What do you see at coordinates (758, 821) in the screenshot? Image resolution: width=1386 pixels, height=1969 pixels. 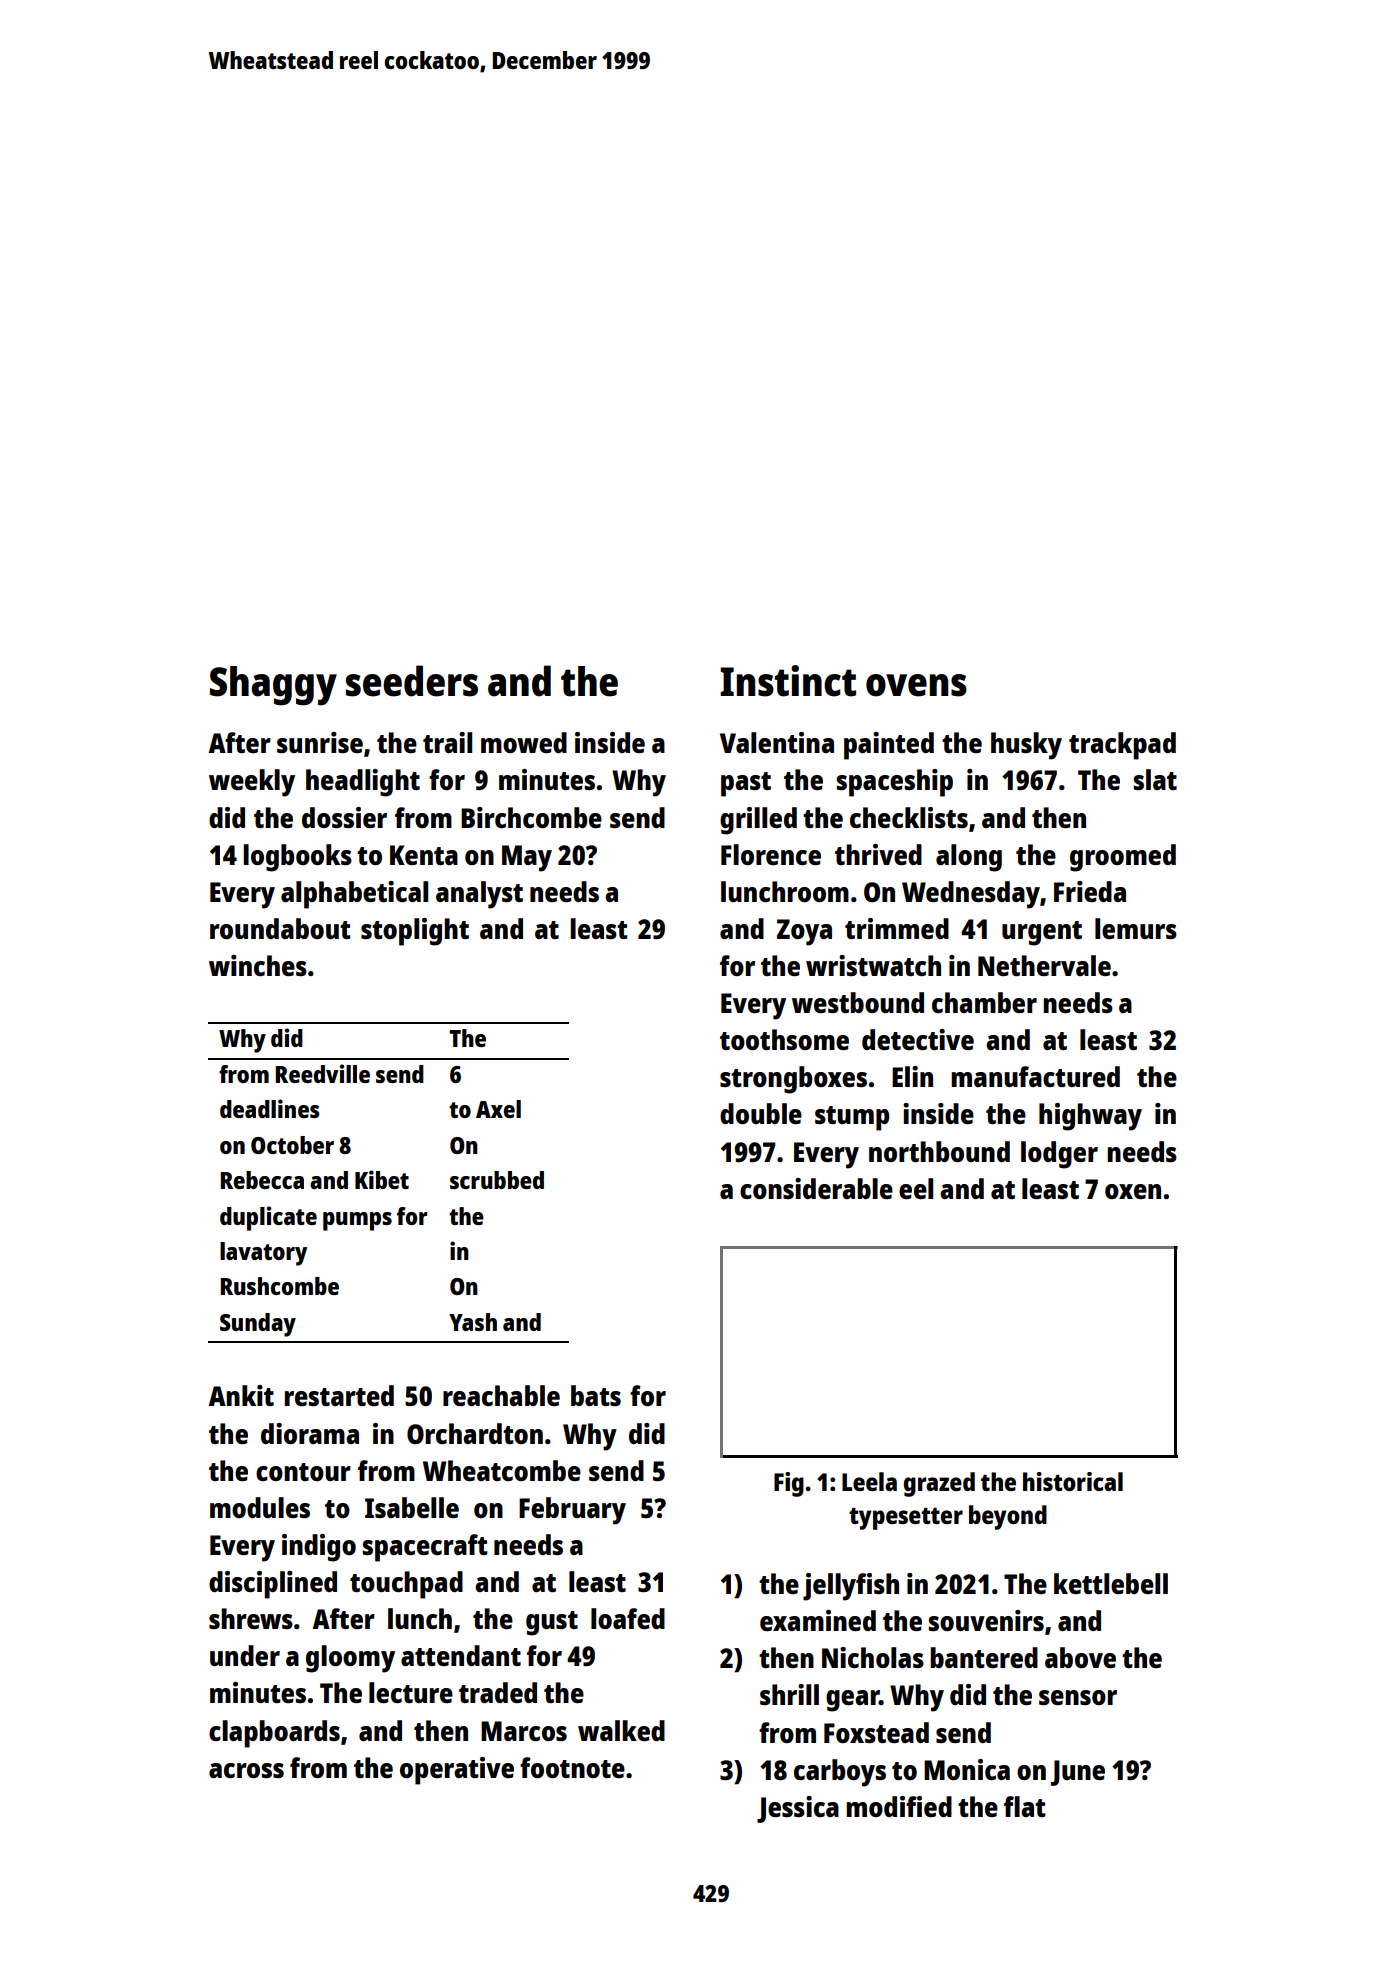 I see `grilled` at bounding box center [758, 821].
